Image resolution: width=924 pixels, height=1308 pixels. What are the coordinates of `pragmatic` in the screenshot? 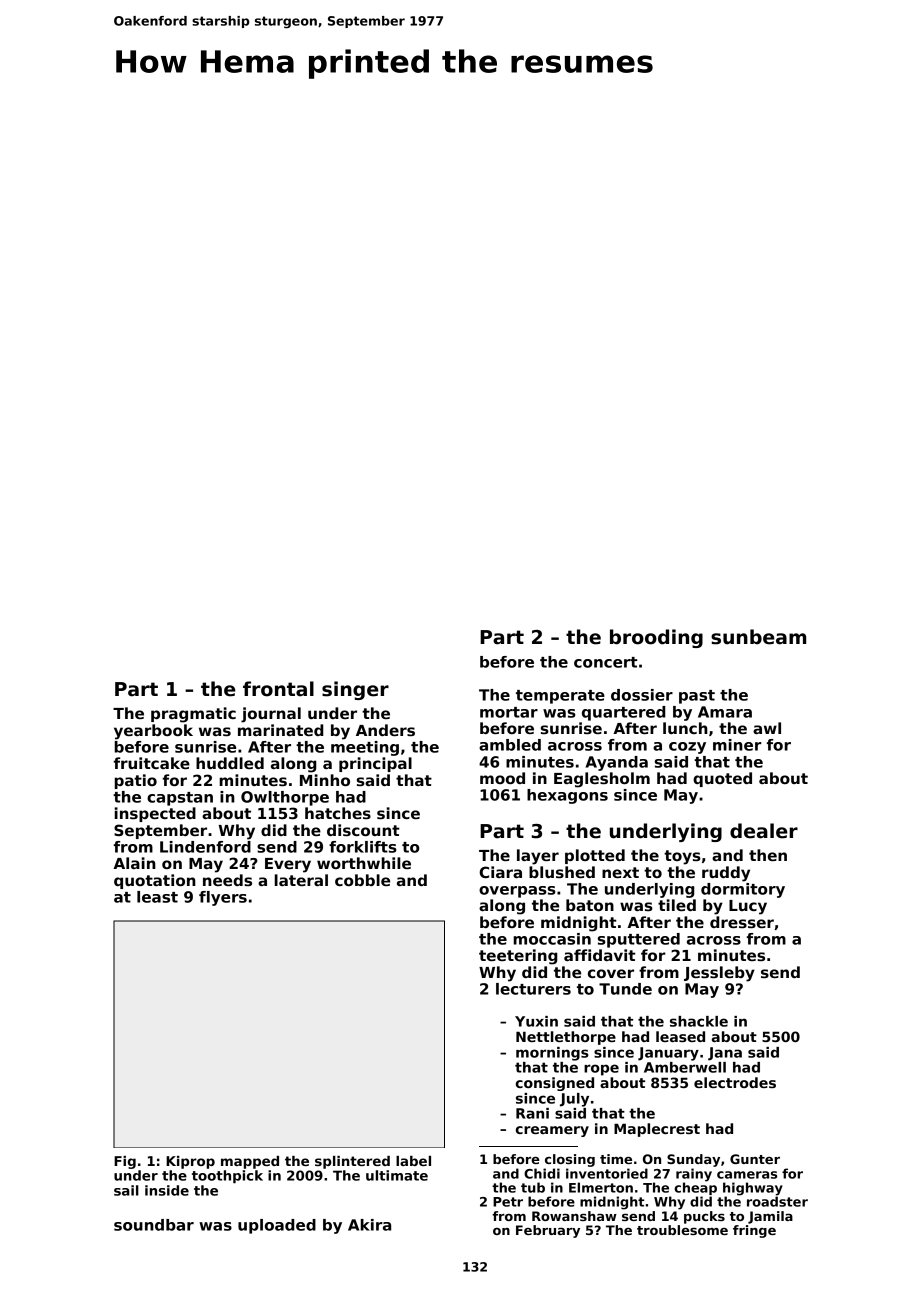 It's located at (193, 715).
